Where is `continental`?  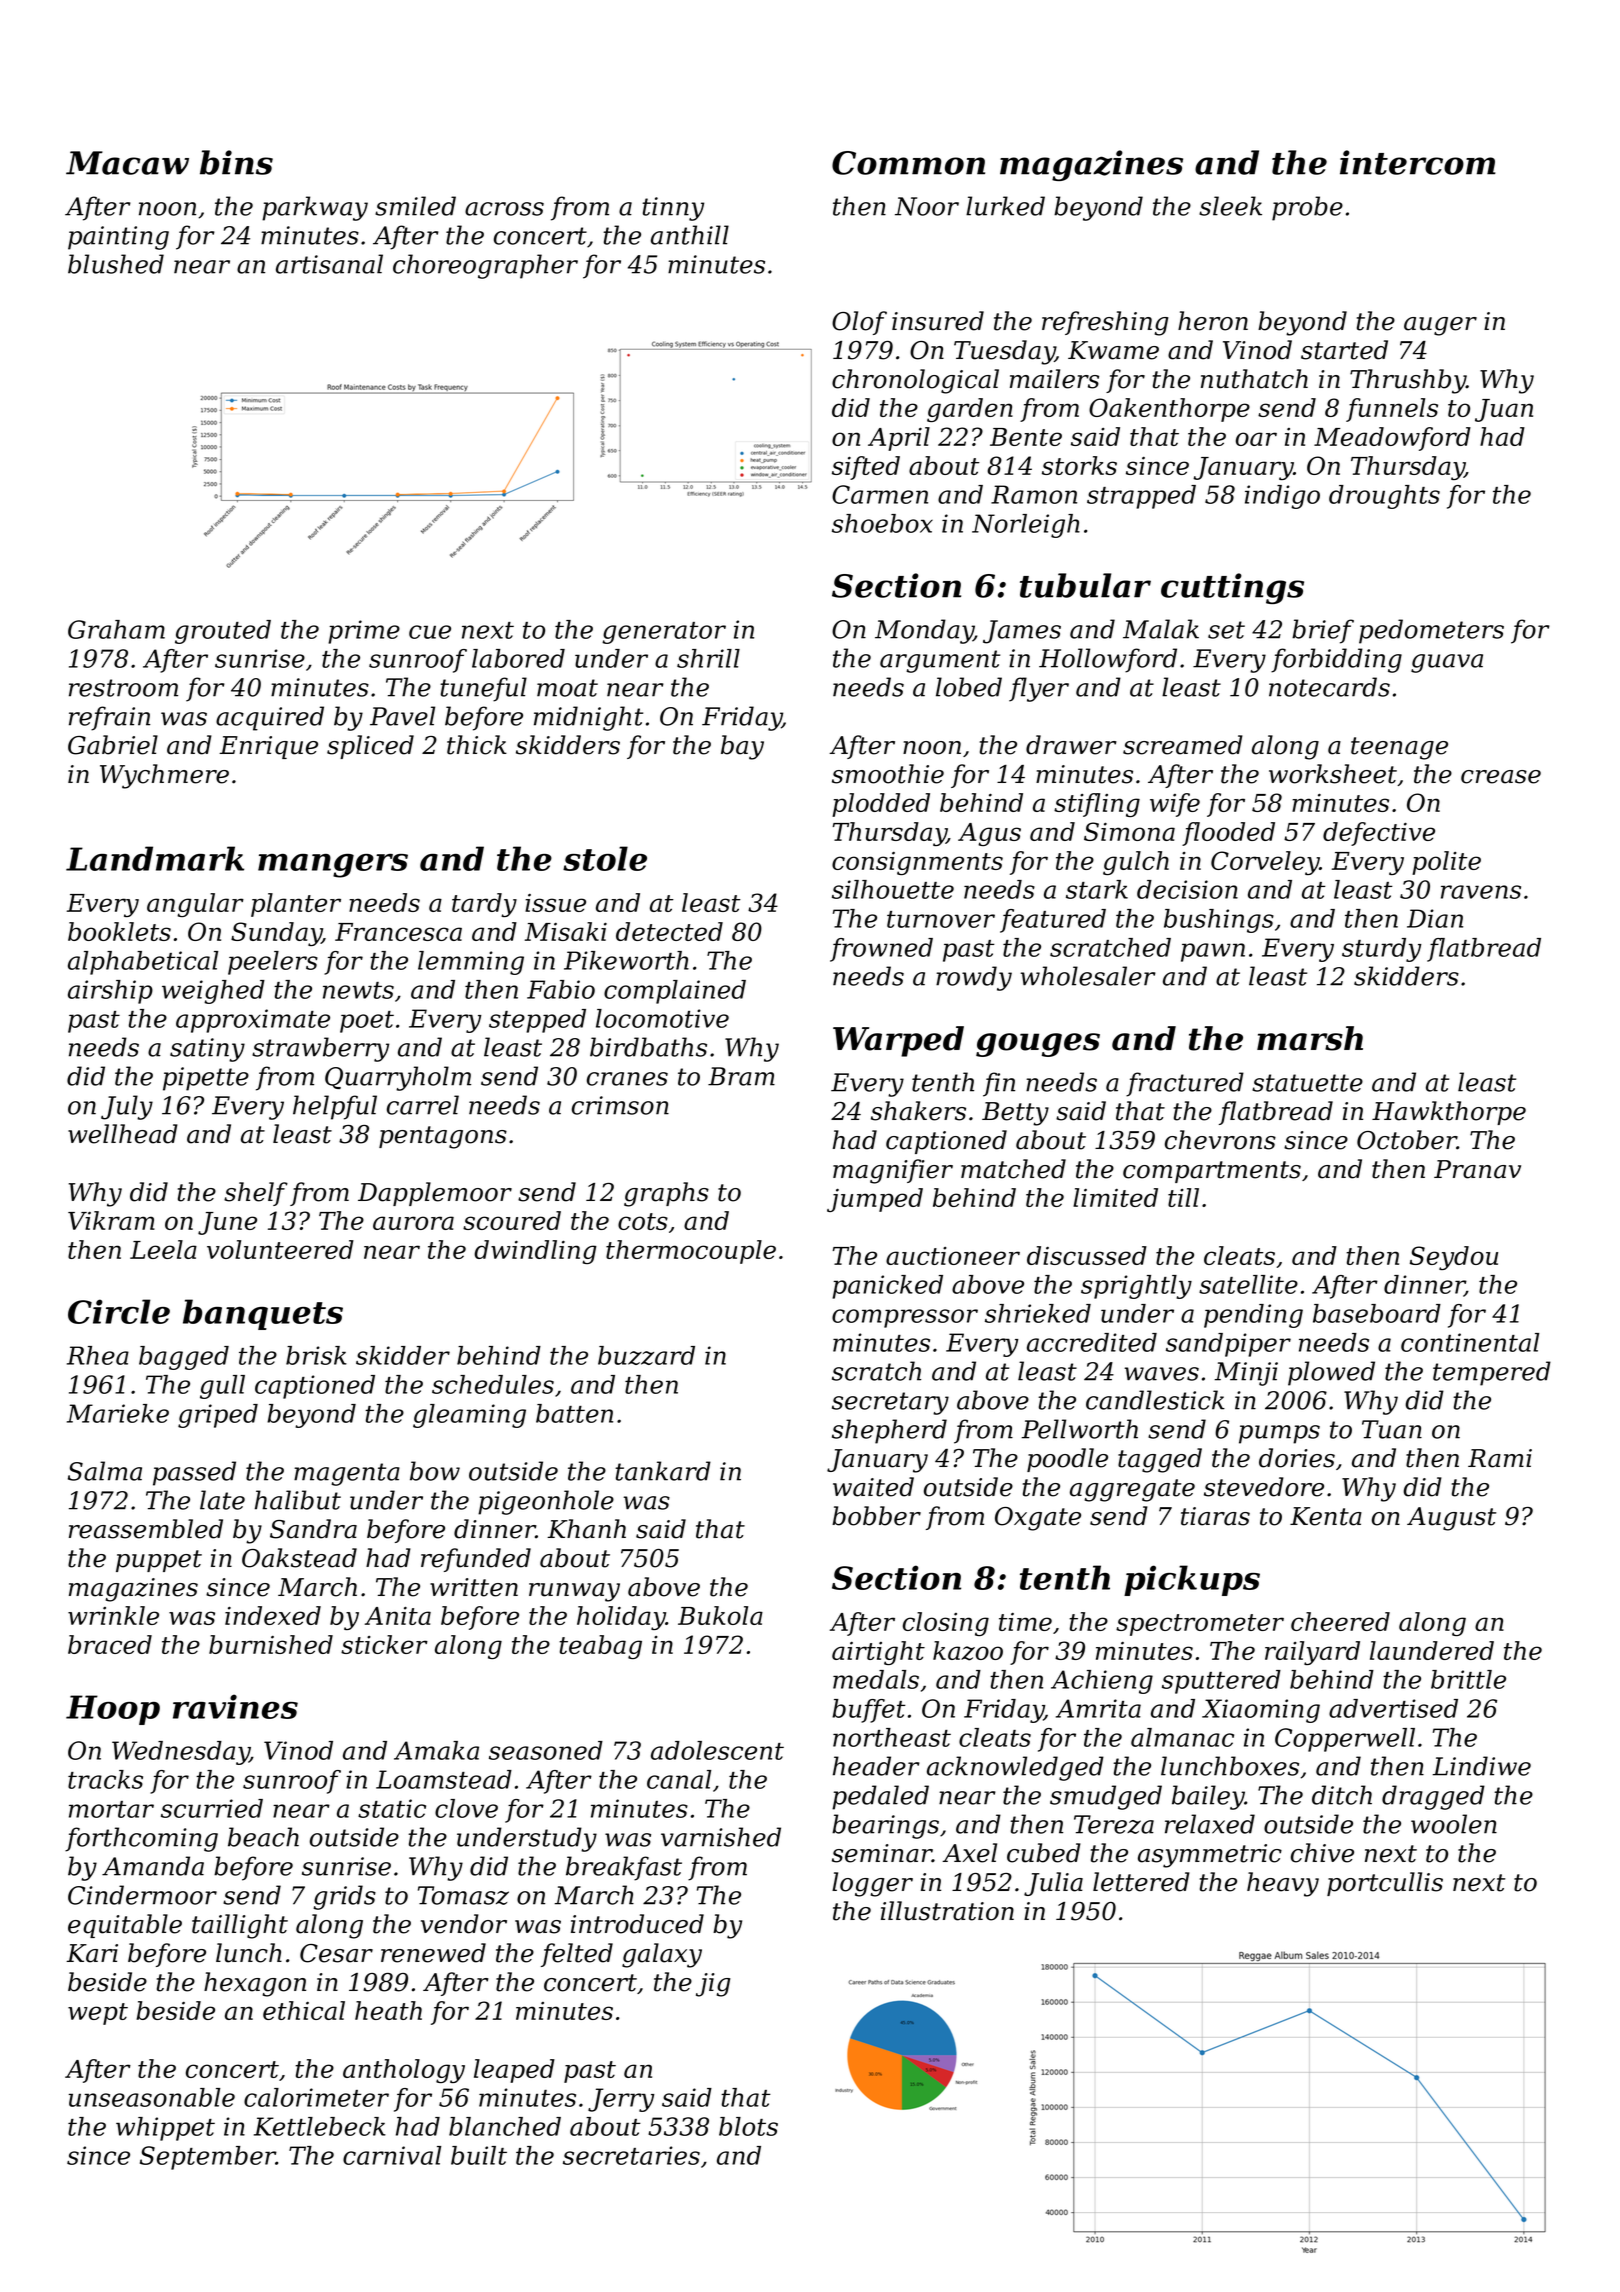 continental is located at coordinates (1470, 1342).
